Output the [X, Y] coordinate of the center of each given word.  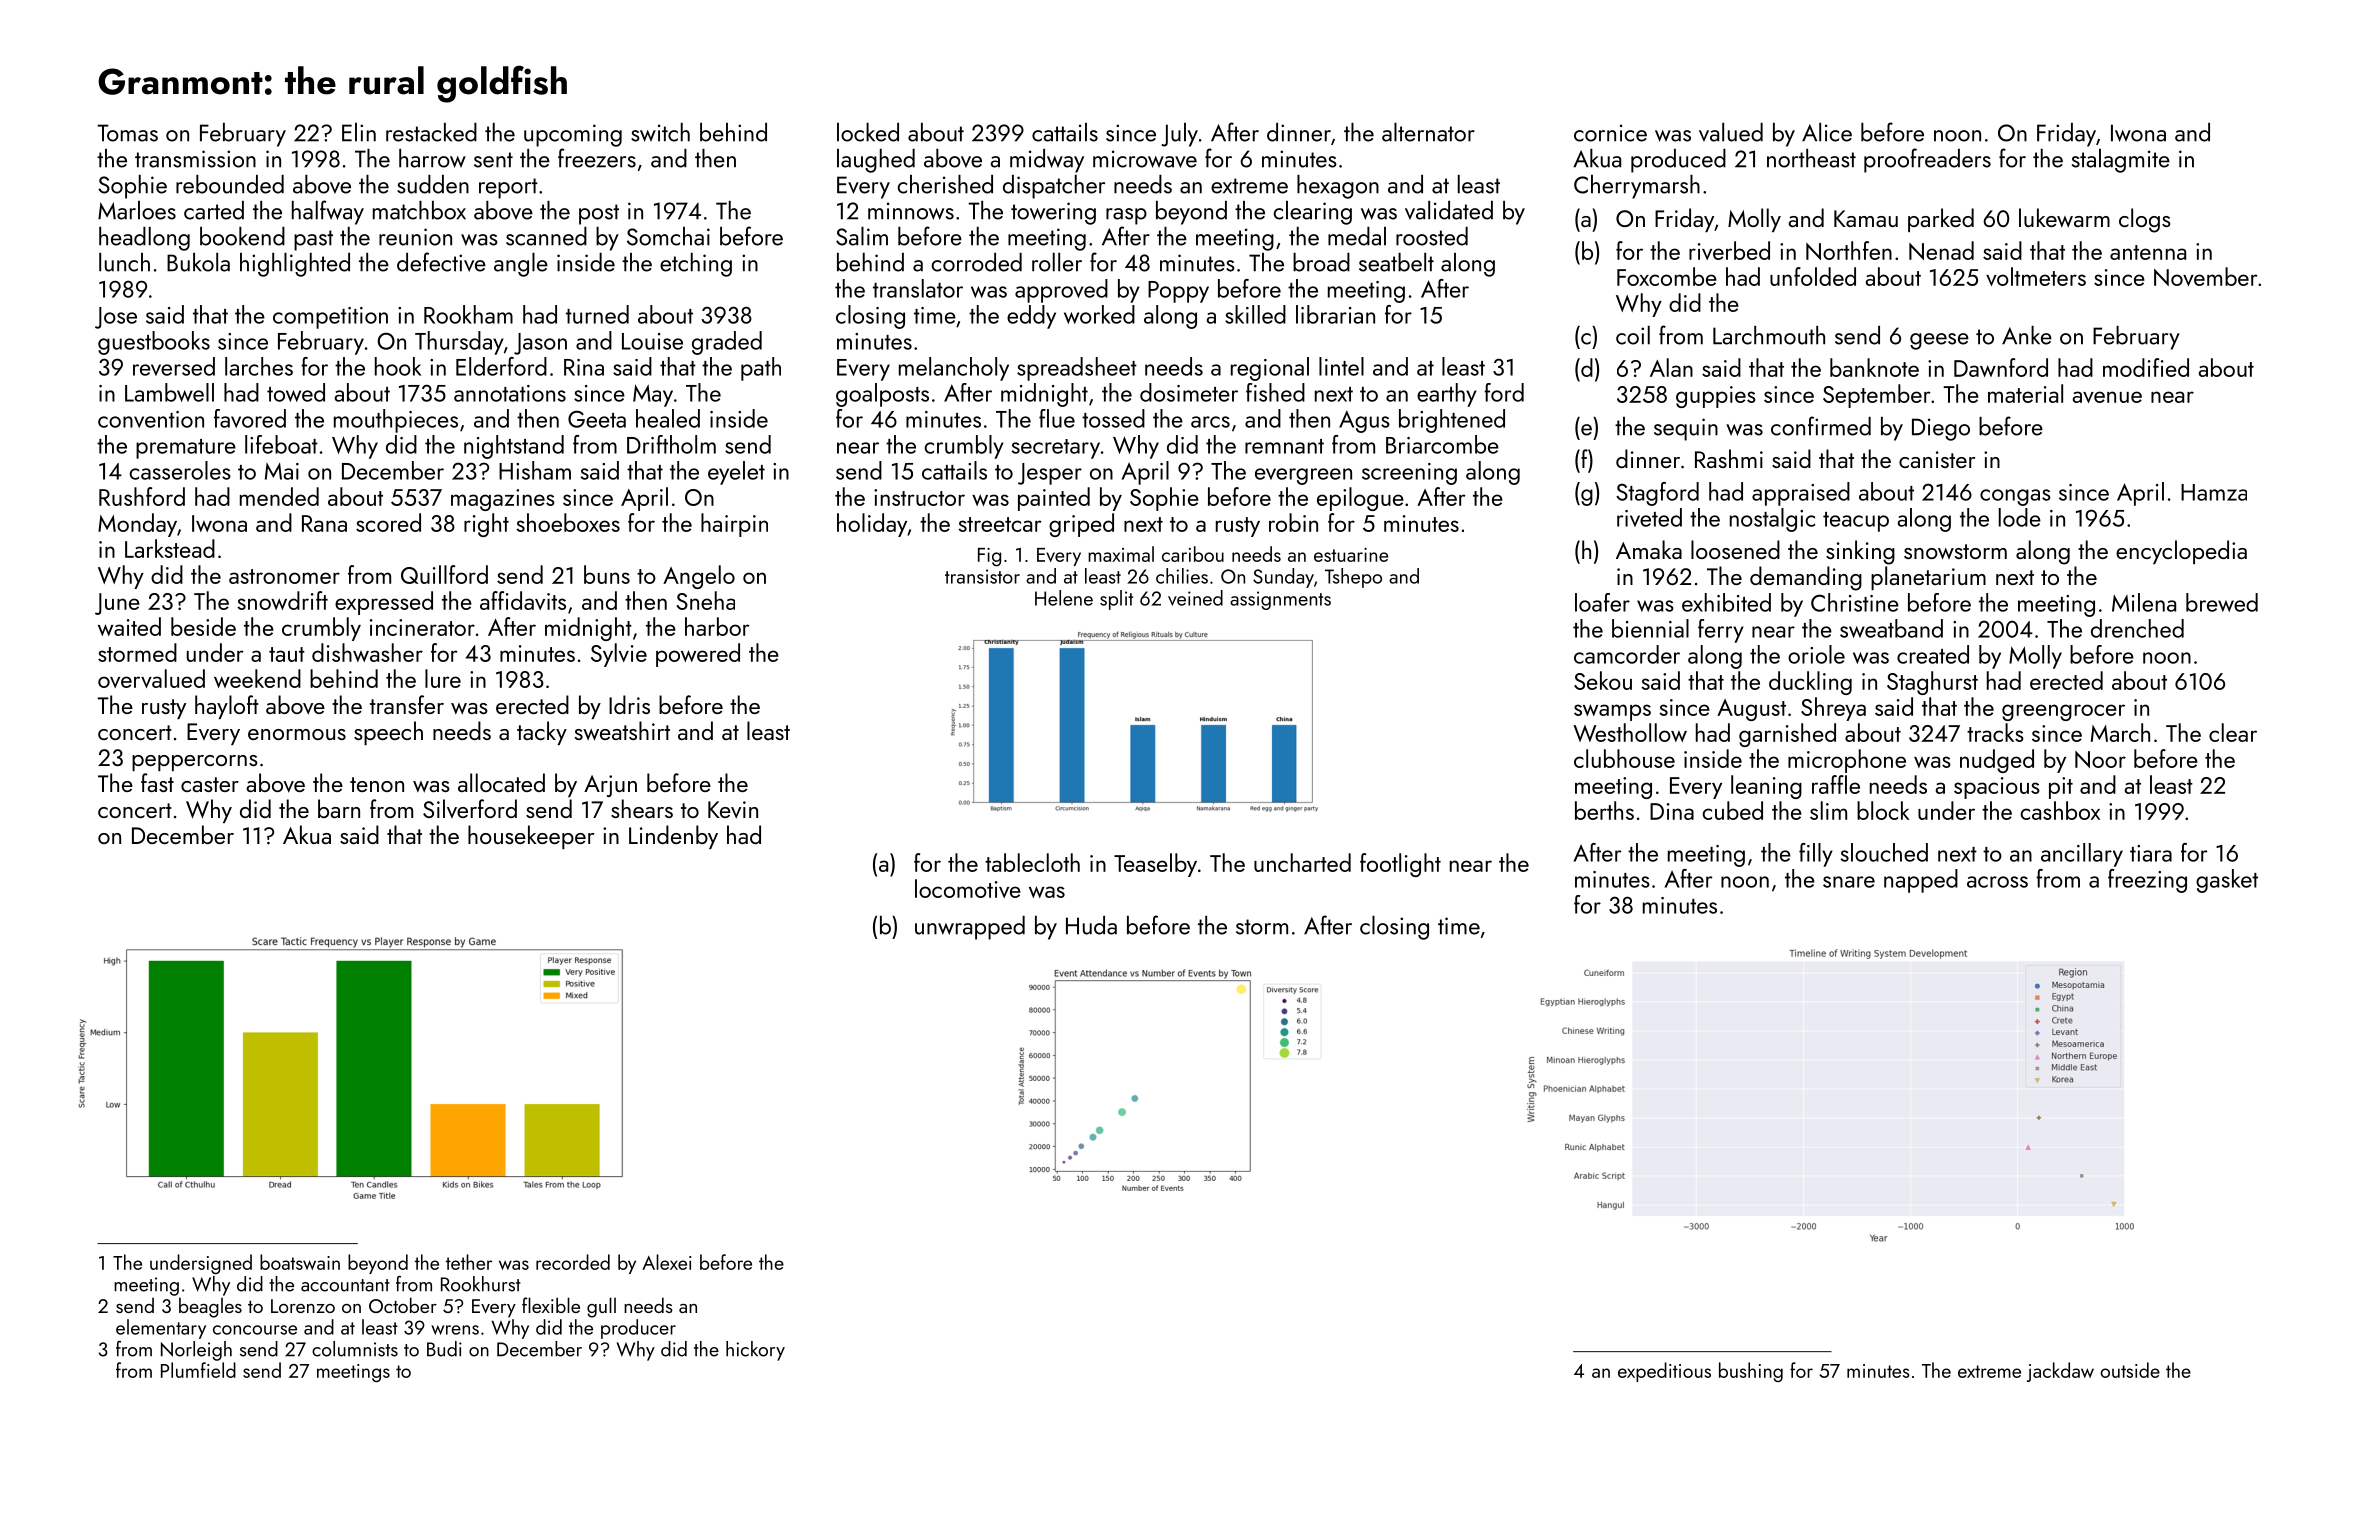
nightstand [514, 447]
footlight [1400, 865]
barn [339, 808]
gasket [2227, 881]
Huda [1091, 925]
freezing [2147, 881]
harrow [432, 158]
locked [868, 132]
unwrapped [970, 928]
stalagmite [2121, 161]
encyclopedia [2181, 552]
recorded [573, 1262]
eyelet [736, 473]
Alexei [666, 1262]
